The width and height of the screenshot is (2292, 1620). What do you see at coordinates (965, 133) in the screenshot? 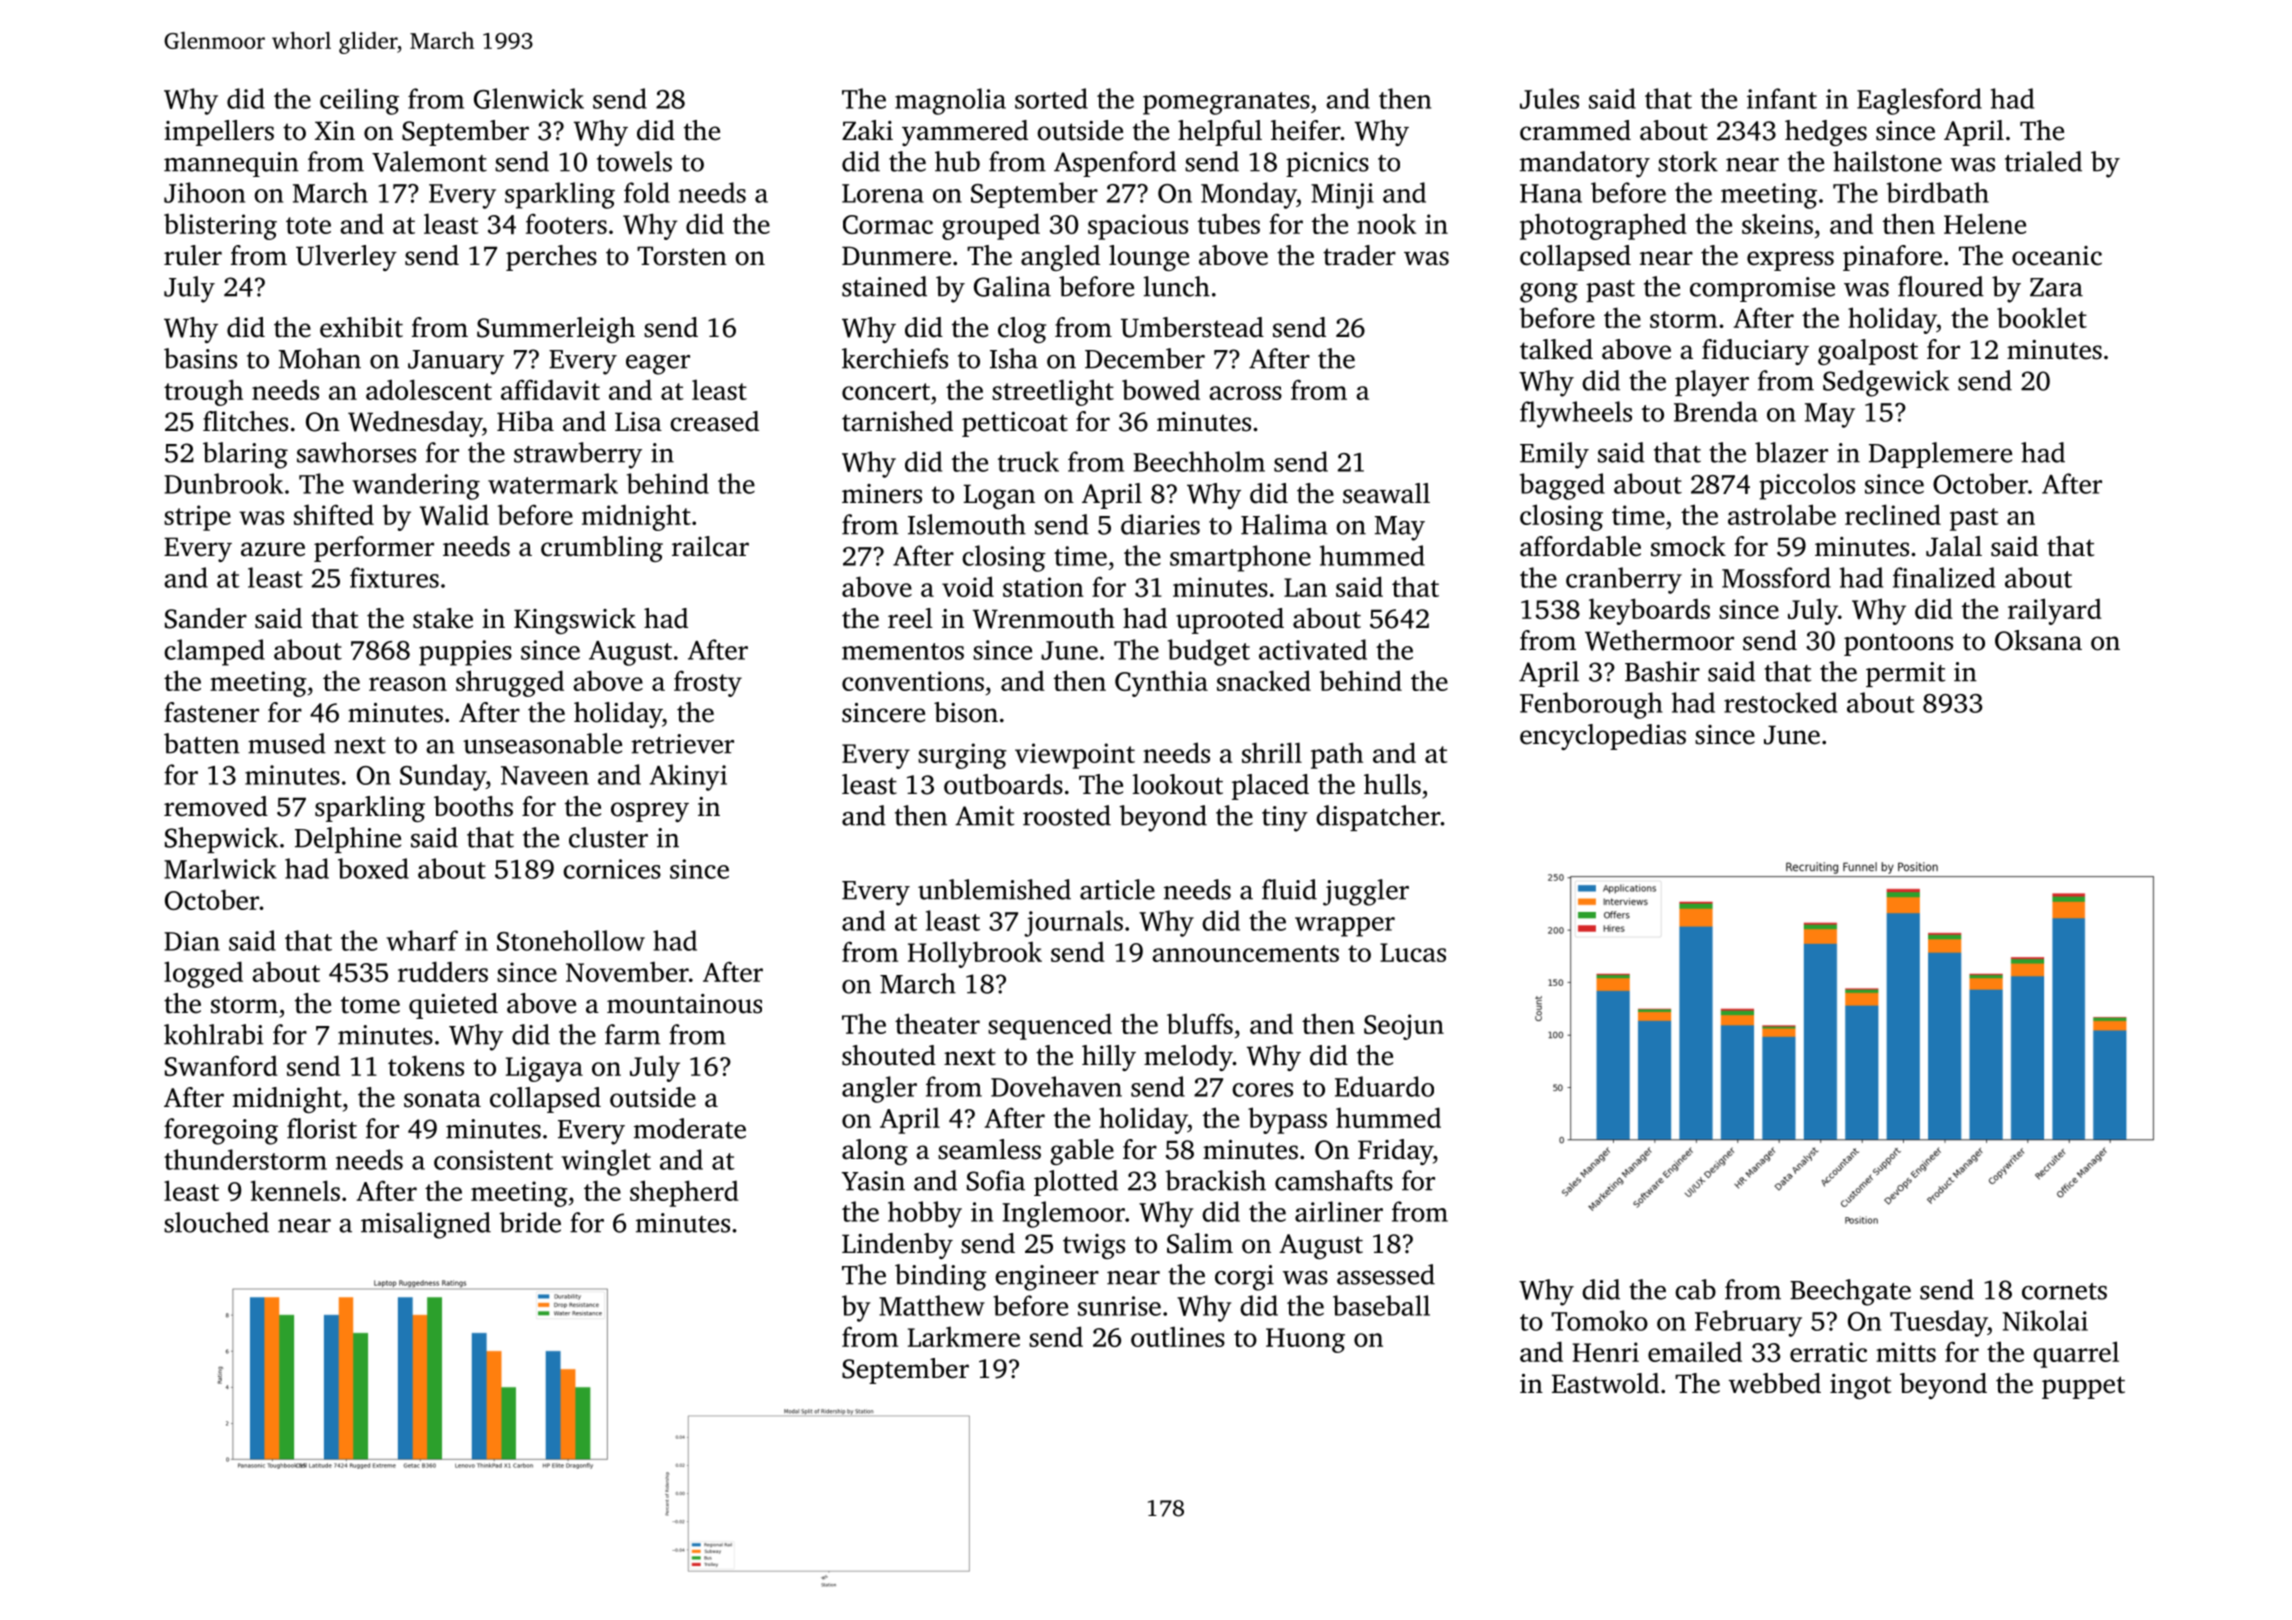
I see `yammered` at bounding box center [965, 133].
